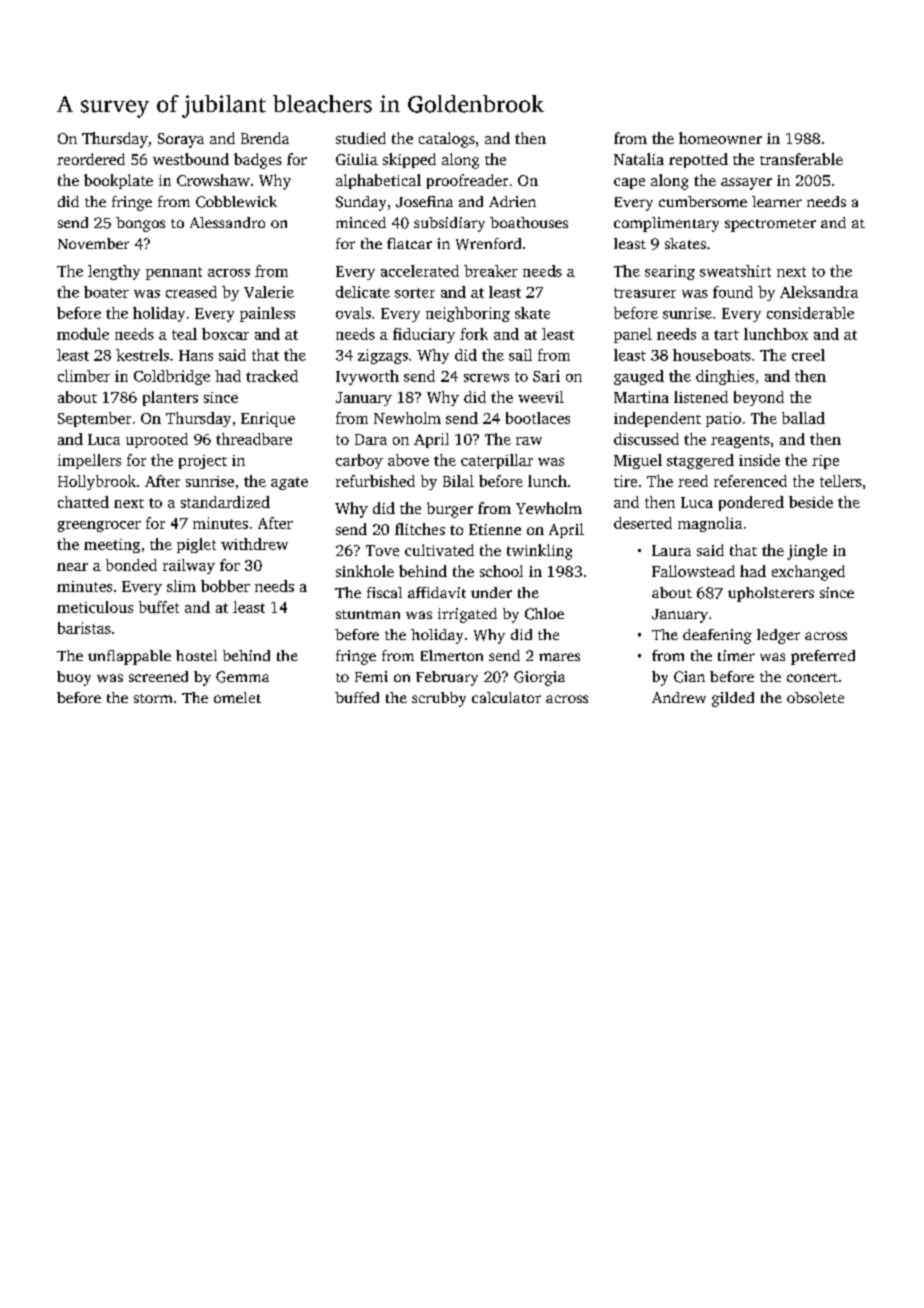 Image resolution: width=924 pixels, height=1308 pixels. What do you see at coordinates (225, 502) in the screenshot?
I see `standardized` at bounding box center [225, 502].
